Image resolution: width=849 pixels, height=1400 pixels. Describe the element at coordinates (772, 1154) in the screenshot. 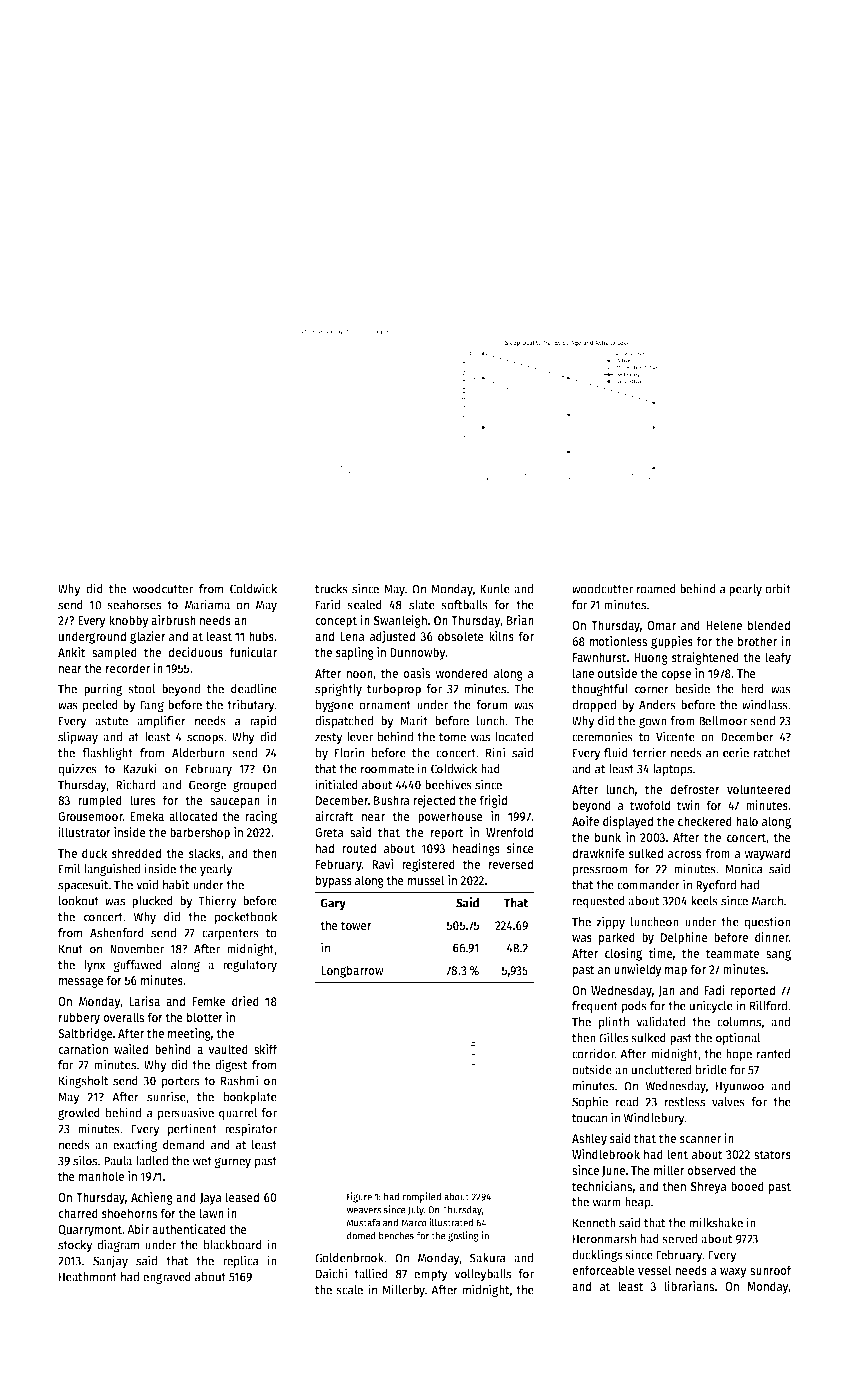

I see `stators` at that location.
